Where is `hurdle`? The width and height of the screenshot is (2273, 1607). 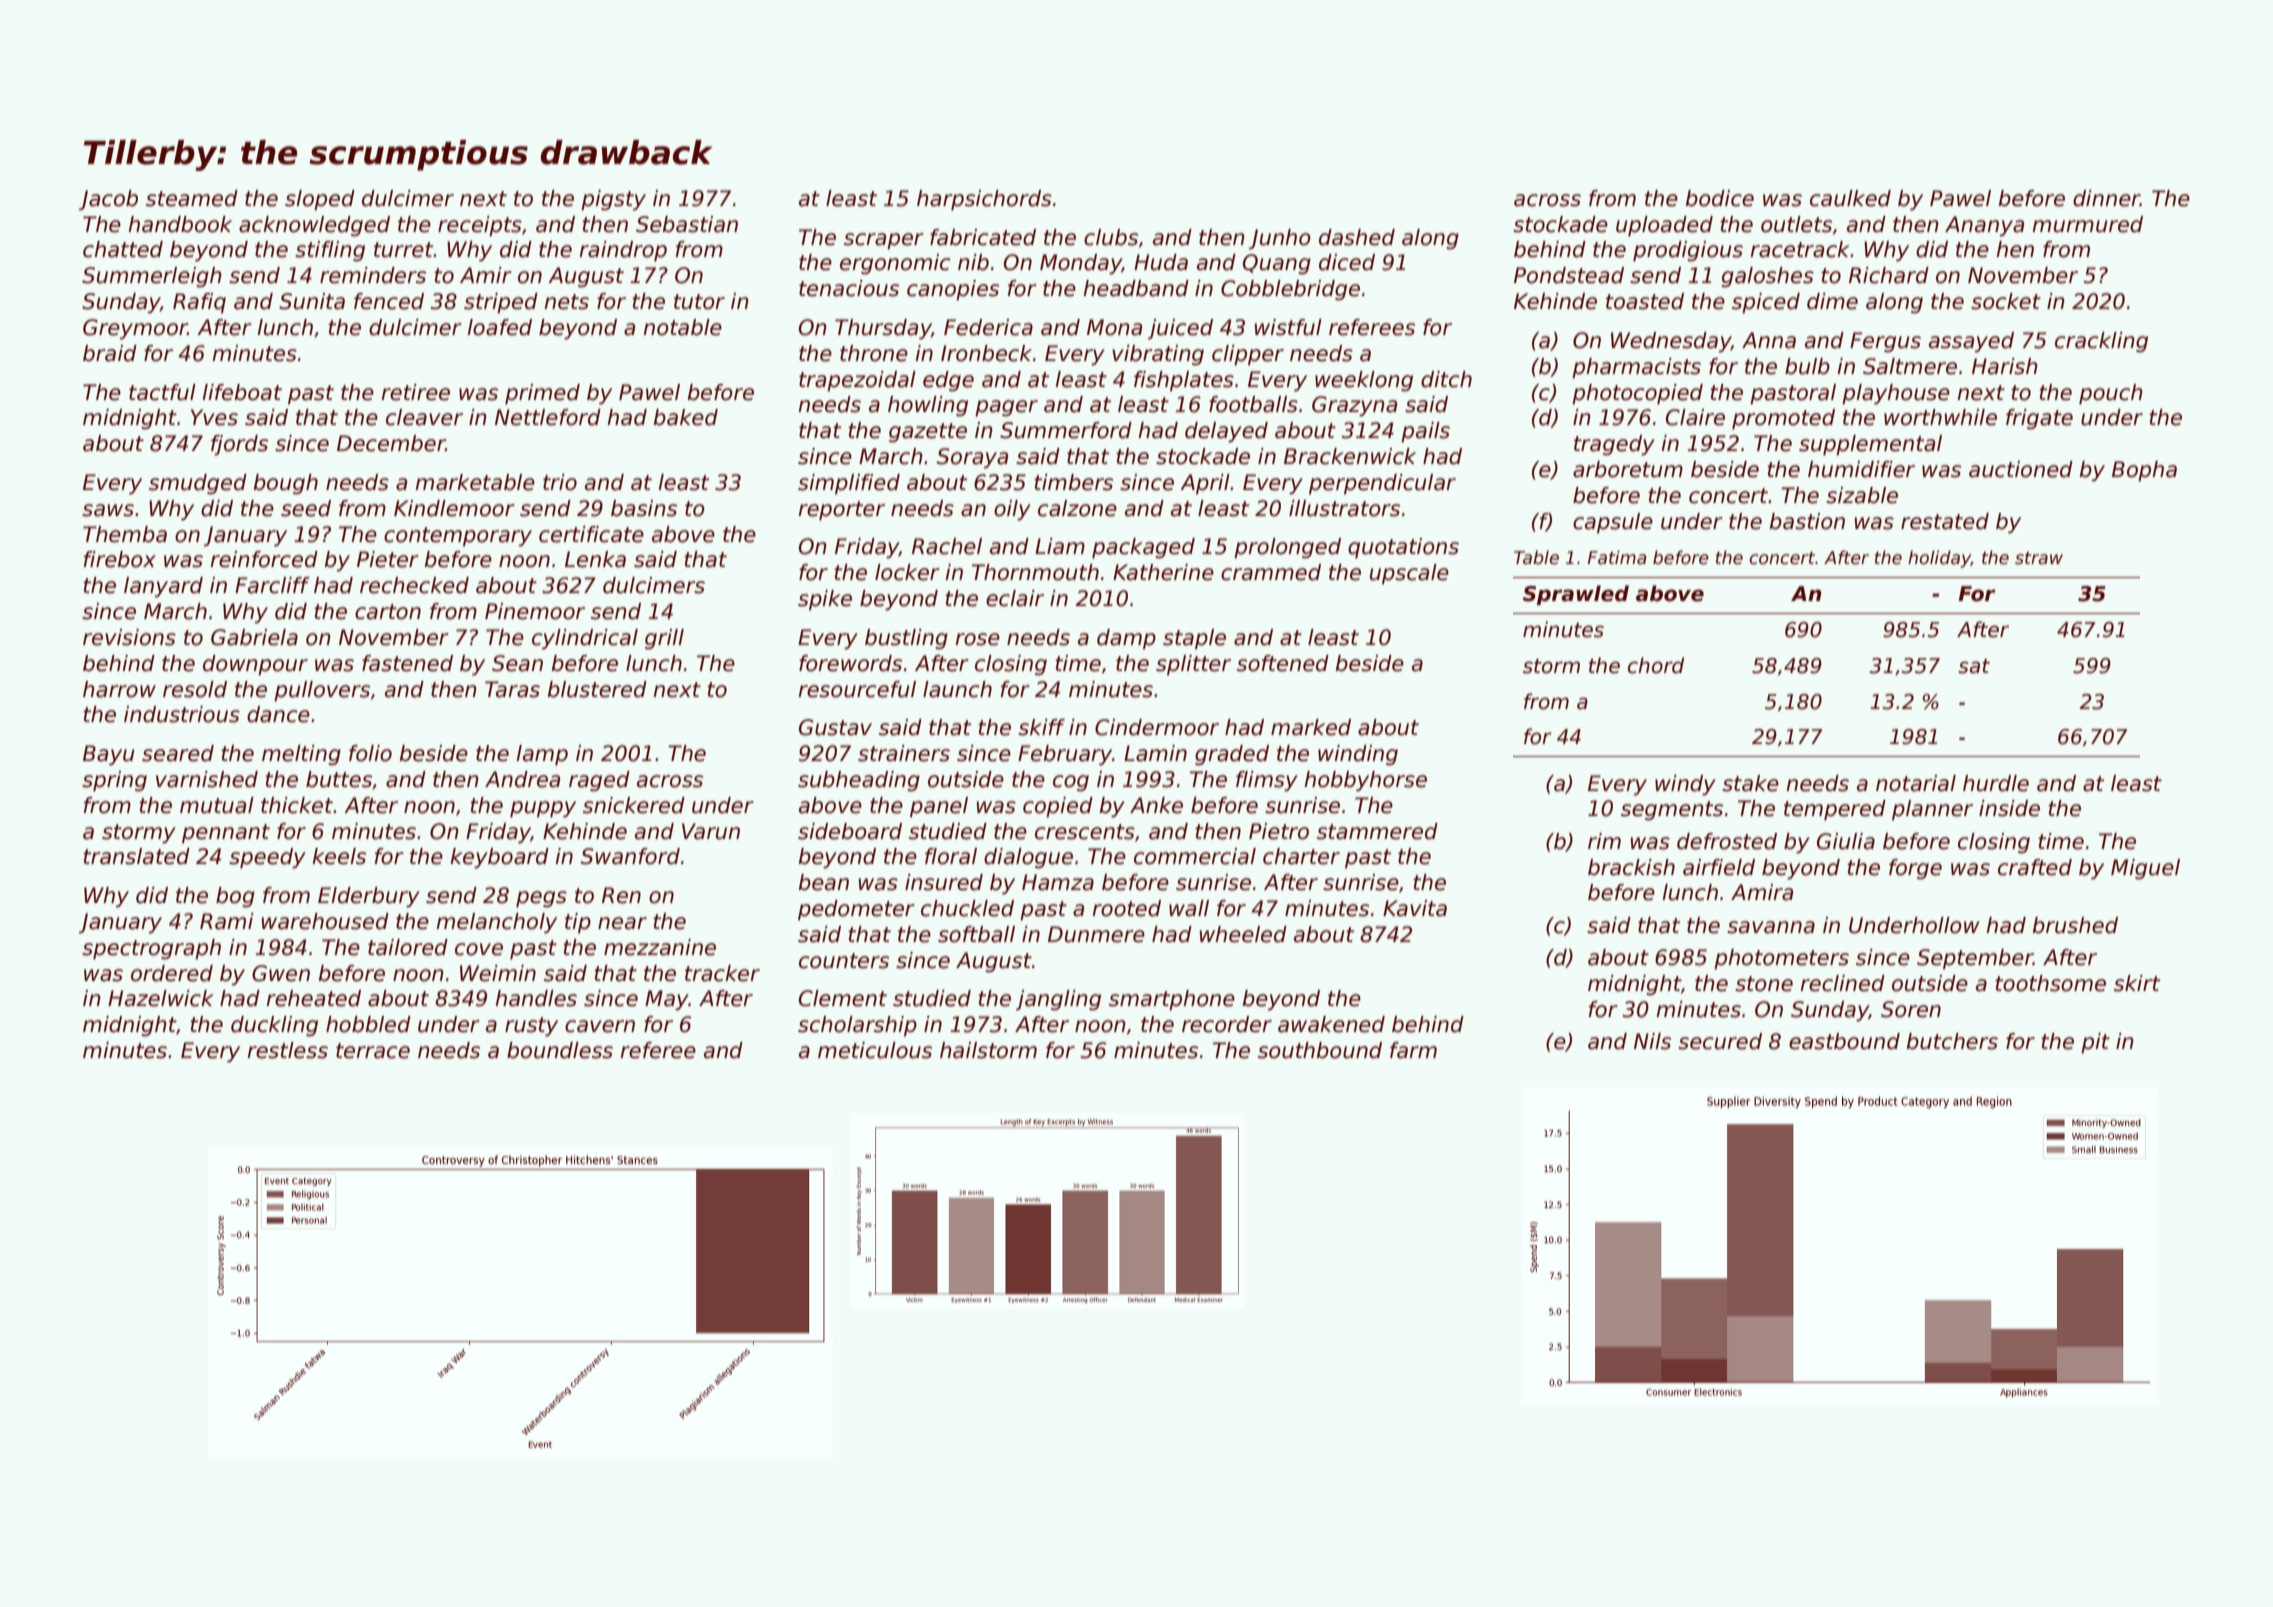 hurdle is located at coordinates (1996, 783).
